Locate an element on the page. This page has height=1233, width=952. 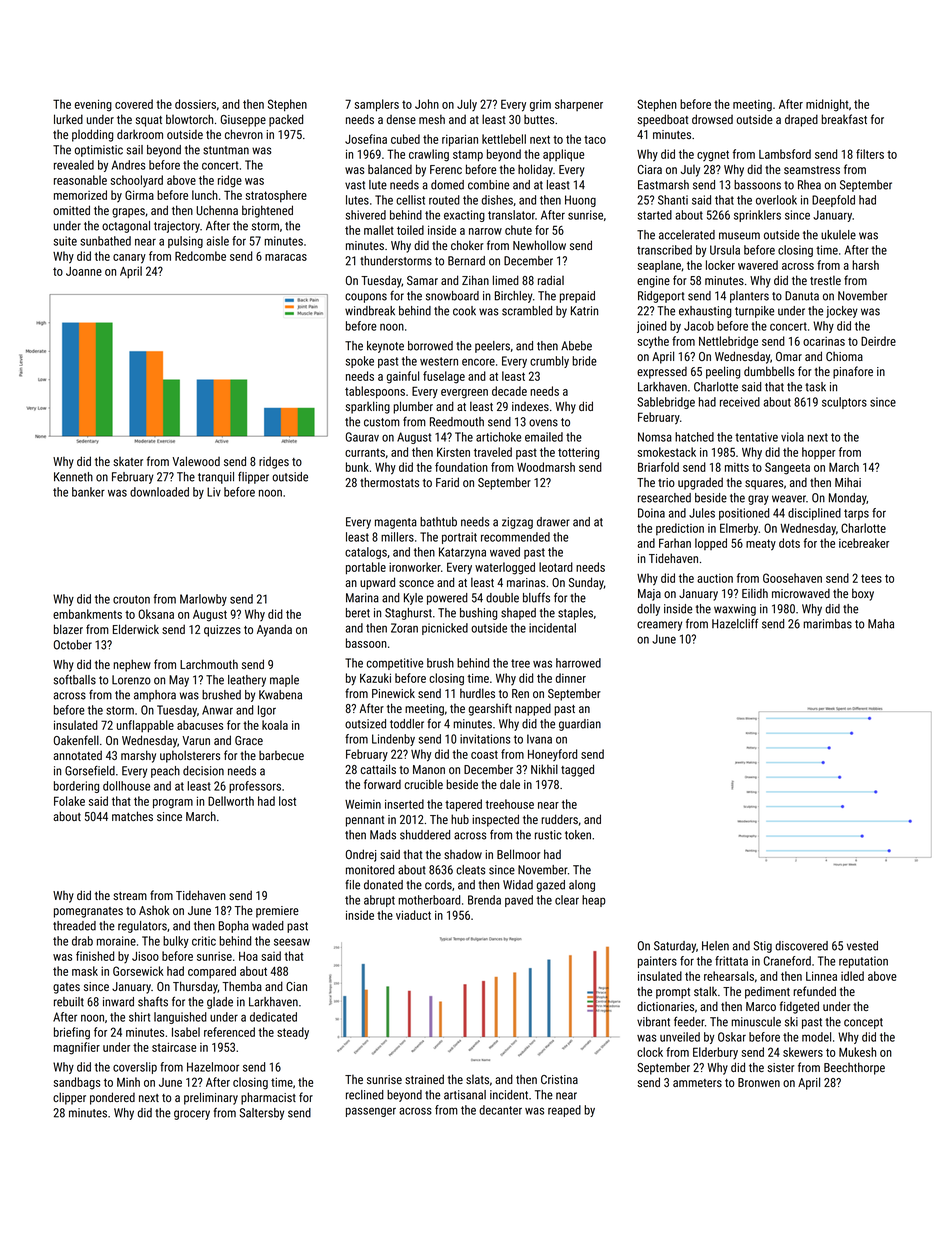
portable is located at coordinates (366, 568).
